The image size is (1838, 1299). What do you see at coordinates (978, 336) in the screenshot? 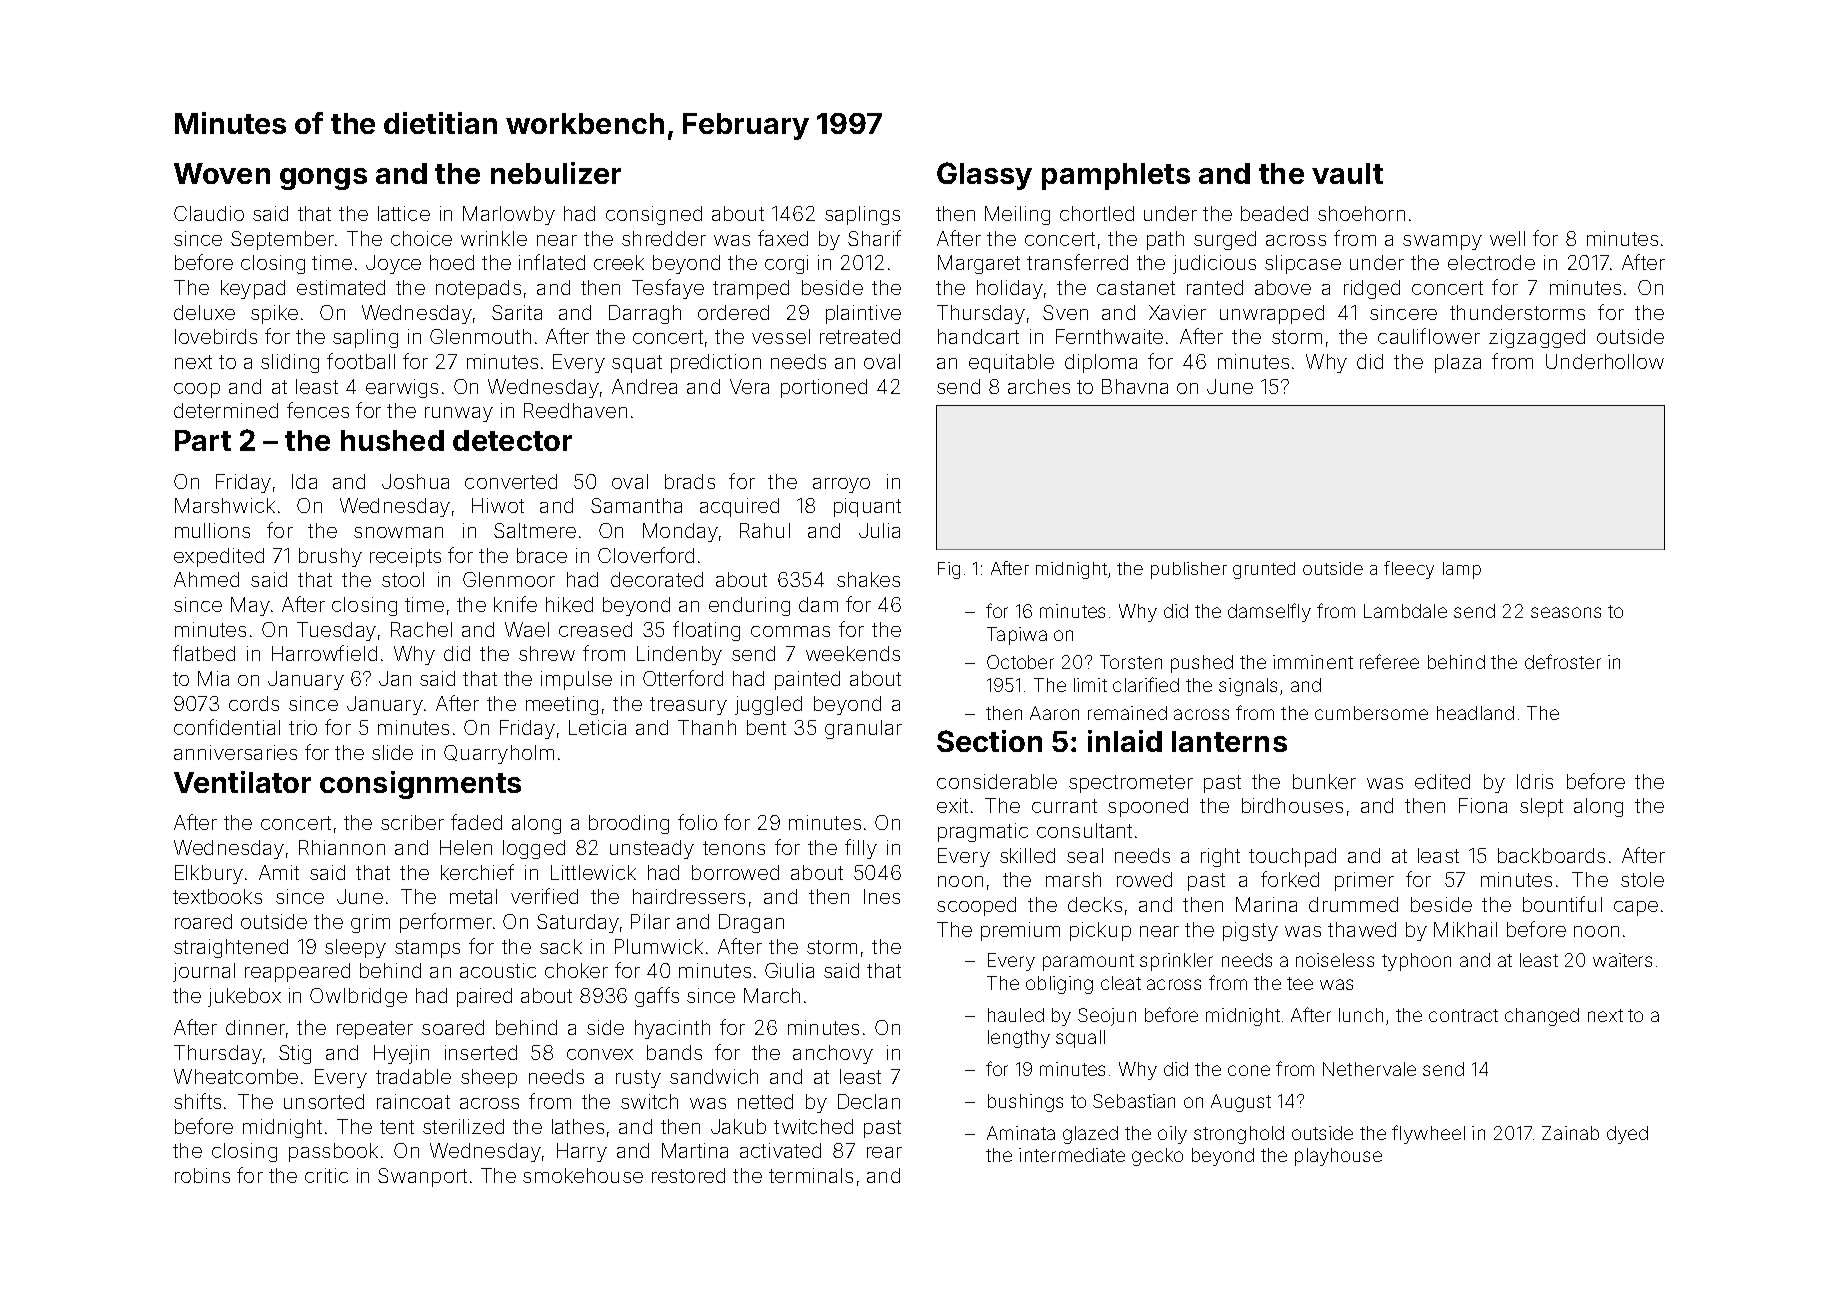
I see `handcart` at bounding box center [978, 336].
